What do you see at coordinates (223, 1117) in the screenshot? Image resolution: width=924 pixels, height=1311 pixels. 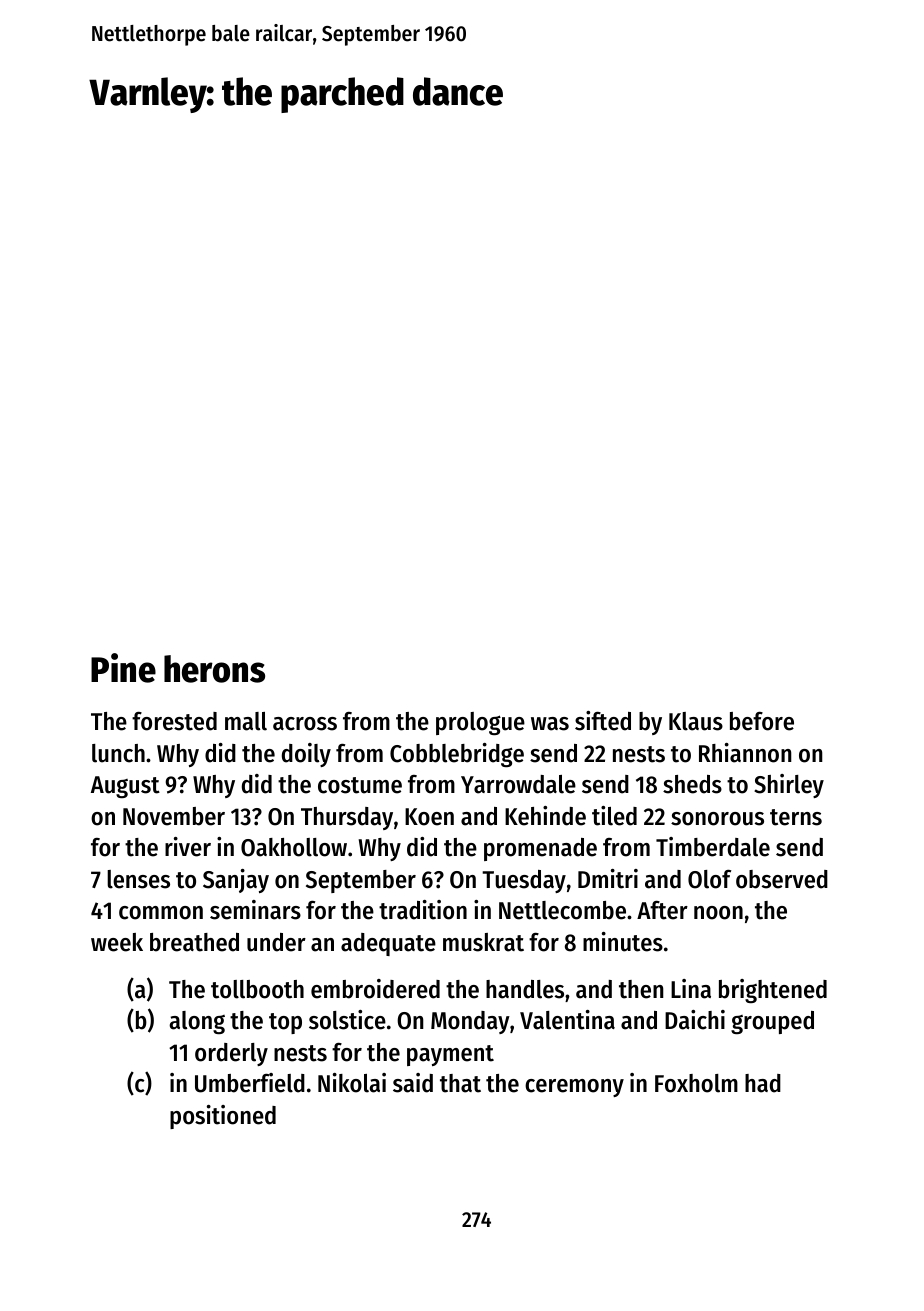 I see `positioned` at bounding box center [223, 1117].
